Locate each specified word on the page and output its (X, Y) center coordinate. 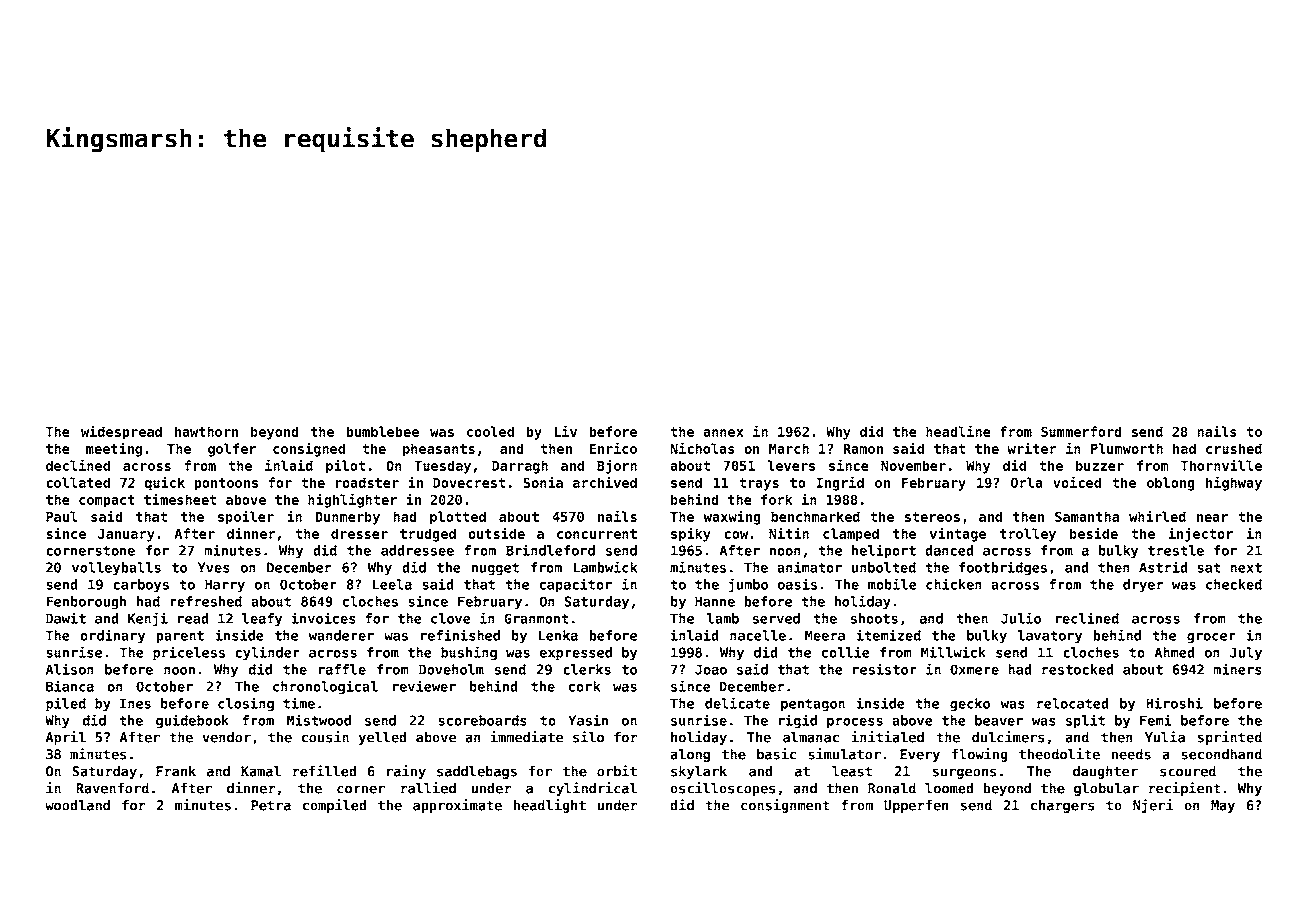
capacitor (576, 585)
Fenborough (86, 602)
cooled (490, 431)
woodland (77, 805)
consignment (785, 806)
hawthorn (206, 431)
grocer (1211, 638)
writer (1032, 448)
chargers (1063, 806)
